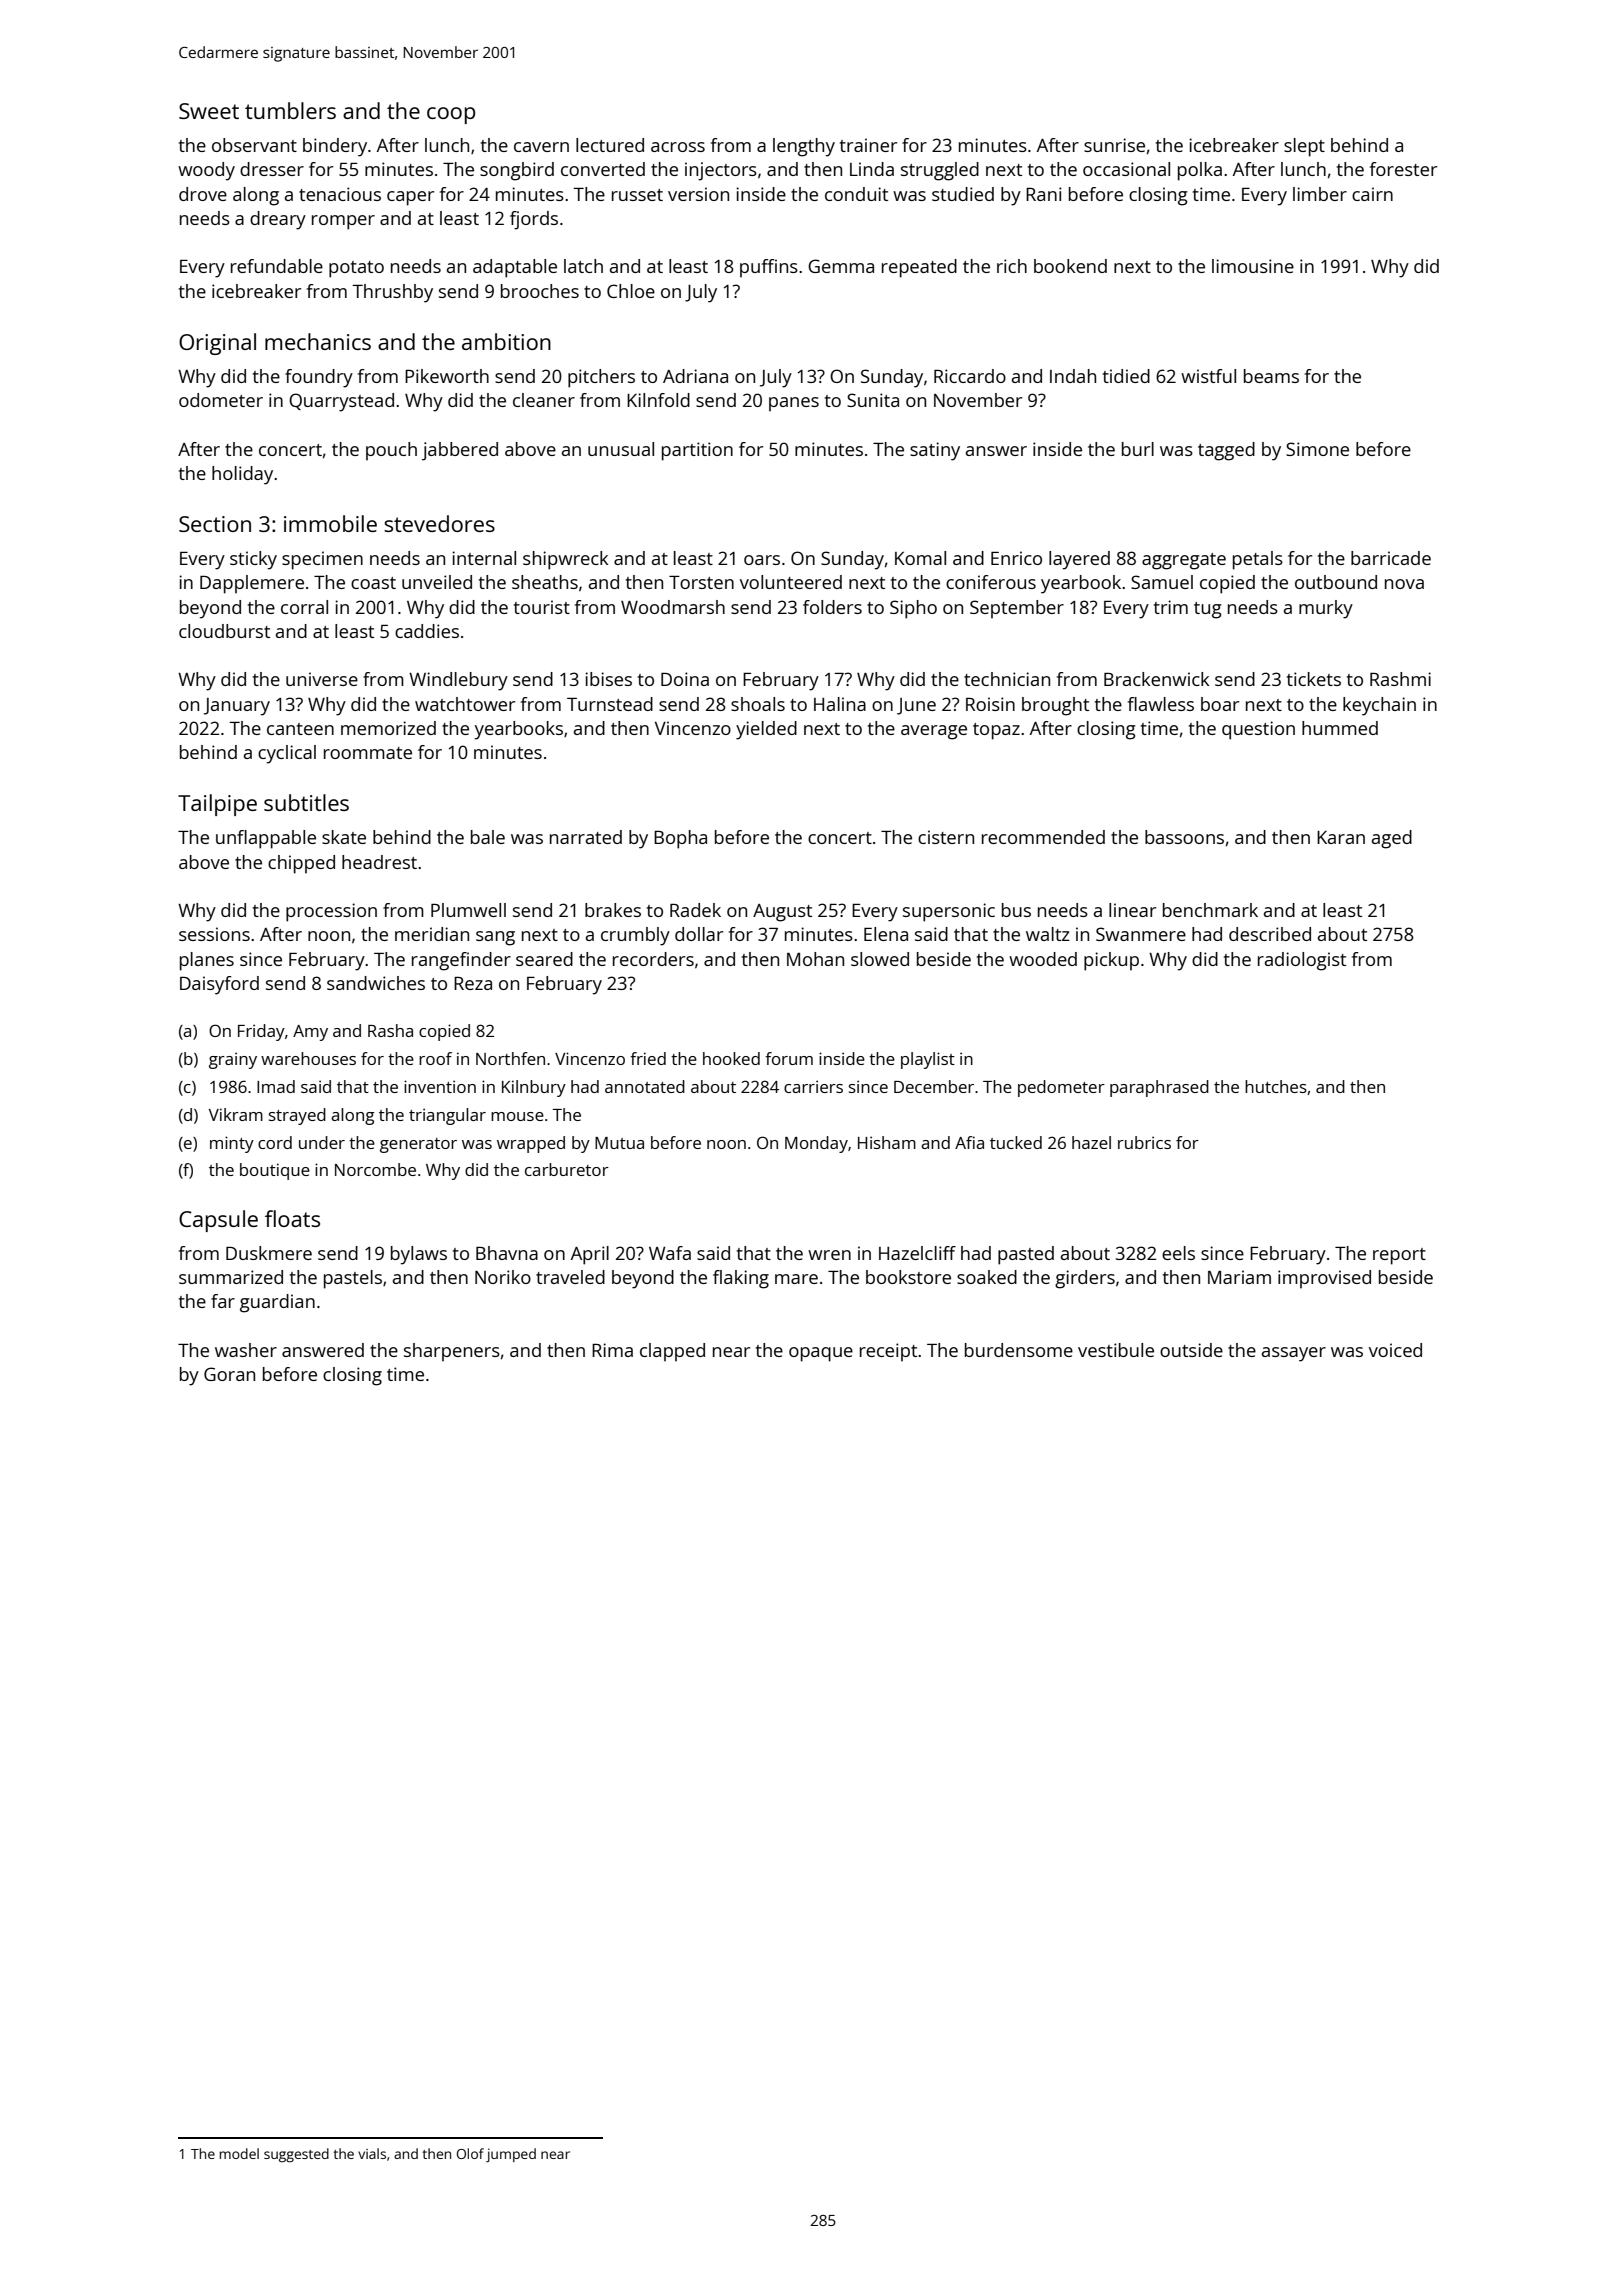 The image size is (1620, 2292). What do you see at coordinates (470, 2153) in the image?
I see `Olof` at bounding box center [470, 2153].
